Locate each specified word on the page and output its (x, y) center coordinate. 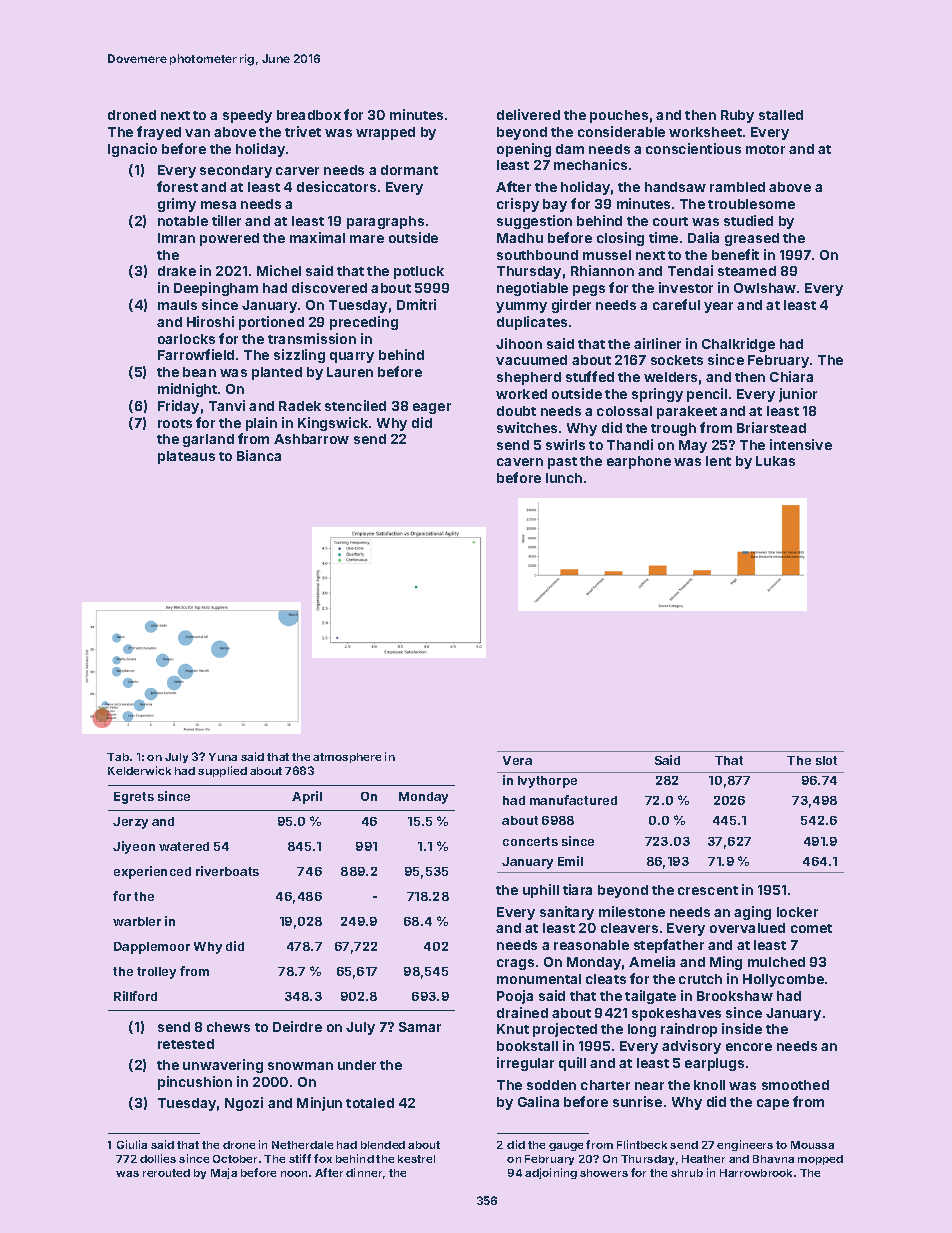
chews (228, 1027)
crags (515, 964)
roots (175, 423)
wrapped (385, 133)
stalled (781, 115)
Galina (538, 1101)
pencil (707, 395)
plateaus (186, 457)
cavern (520, 462)
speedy (247, 116)
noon (294, 1174)
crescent (708, 890)
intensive (801, 444)
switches (527, 427)
